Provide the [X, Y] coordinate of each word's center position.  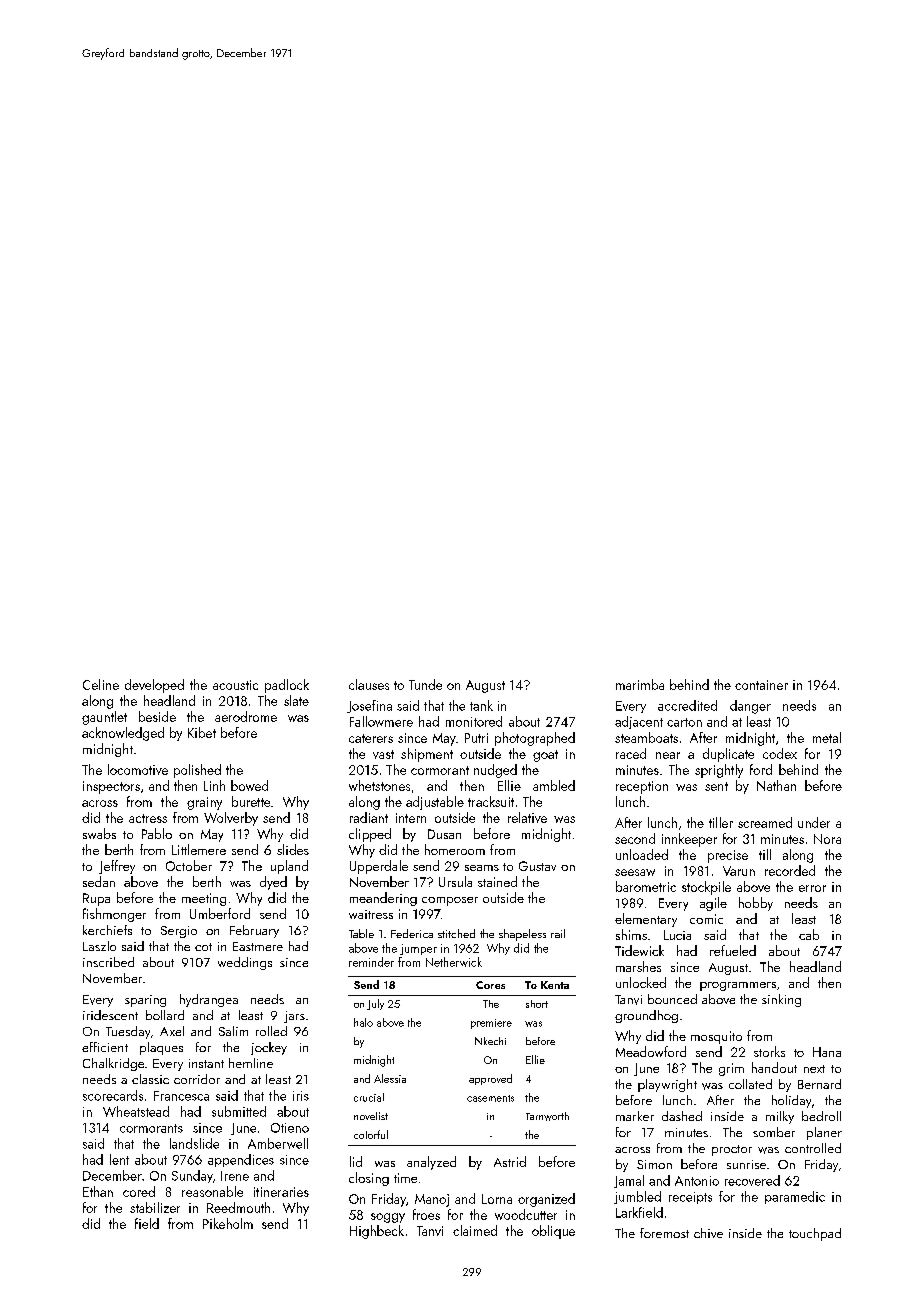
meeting [204, 899]
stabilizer [155, 1207]
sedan [99, 881]
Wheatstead [136, 1111]
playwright [667, 1085]
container [761, 685]
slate [296, 700]
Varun [739, 871]
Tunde [425, 684]
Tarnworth [547, 1116]
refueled [733, 950]
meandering [383, 899]
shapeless [522, 935]
